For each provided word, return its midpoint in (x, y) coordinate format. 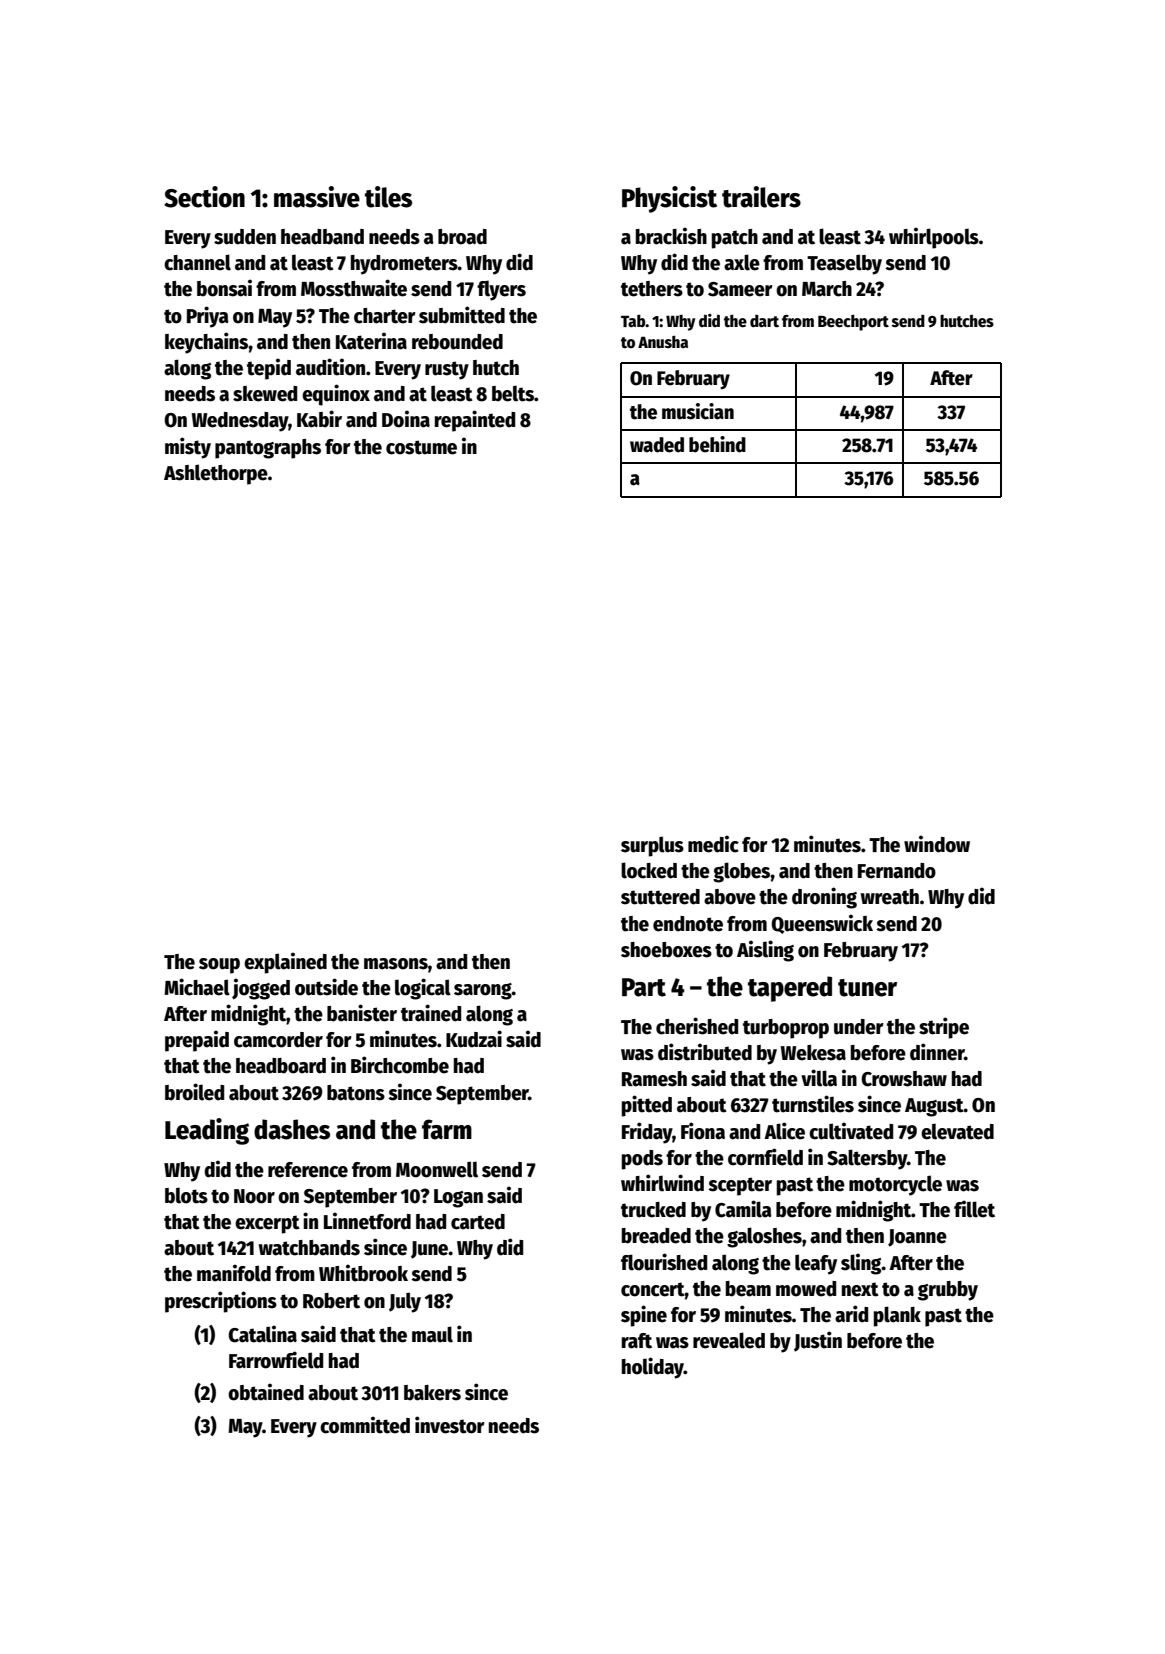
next (860, 1289)
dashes (292, 1129)
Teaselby (844, 264)
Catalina (262, 1334)
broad (462, 237)
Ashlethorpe (216, 474)
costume (421, 447)
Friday (647, 1133)
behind (717, 444)
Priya (208, 317)
